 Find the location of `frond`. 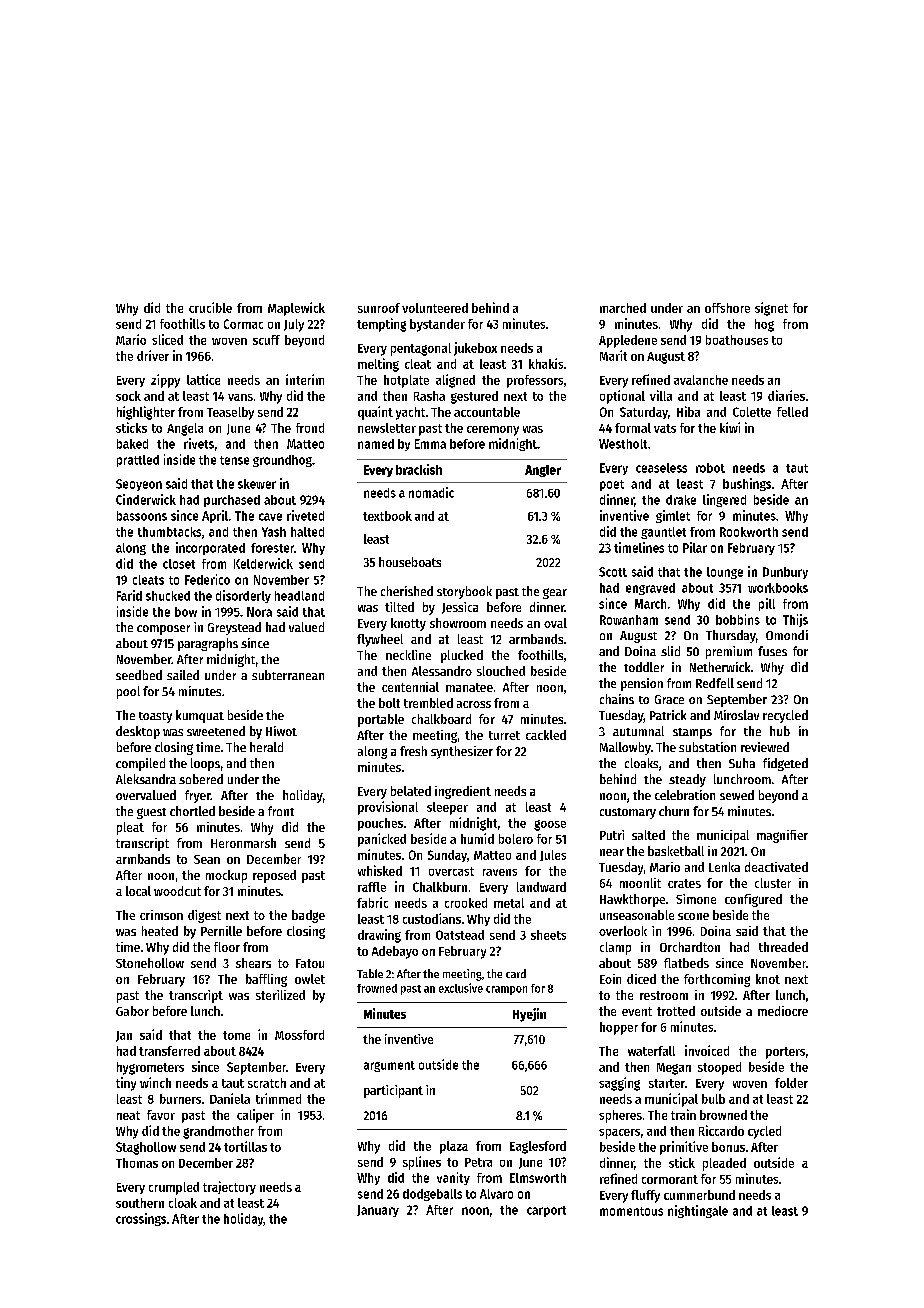

frond is located at coordinates (310, 428).
